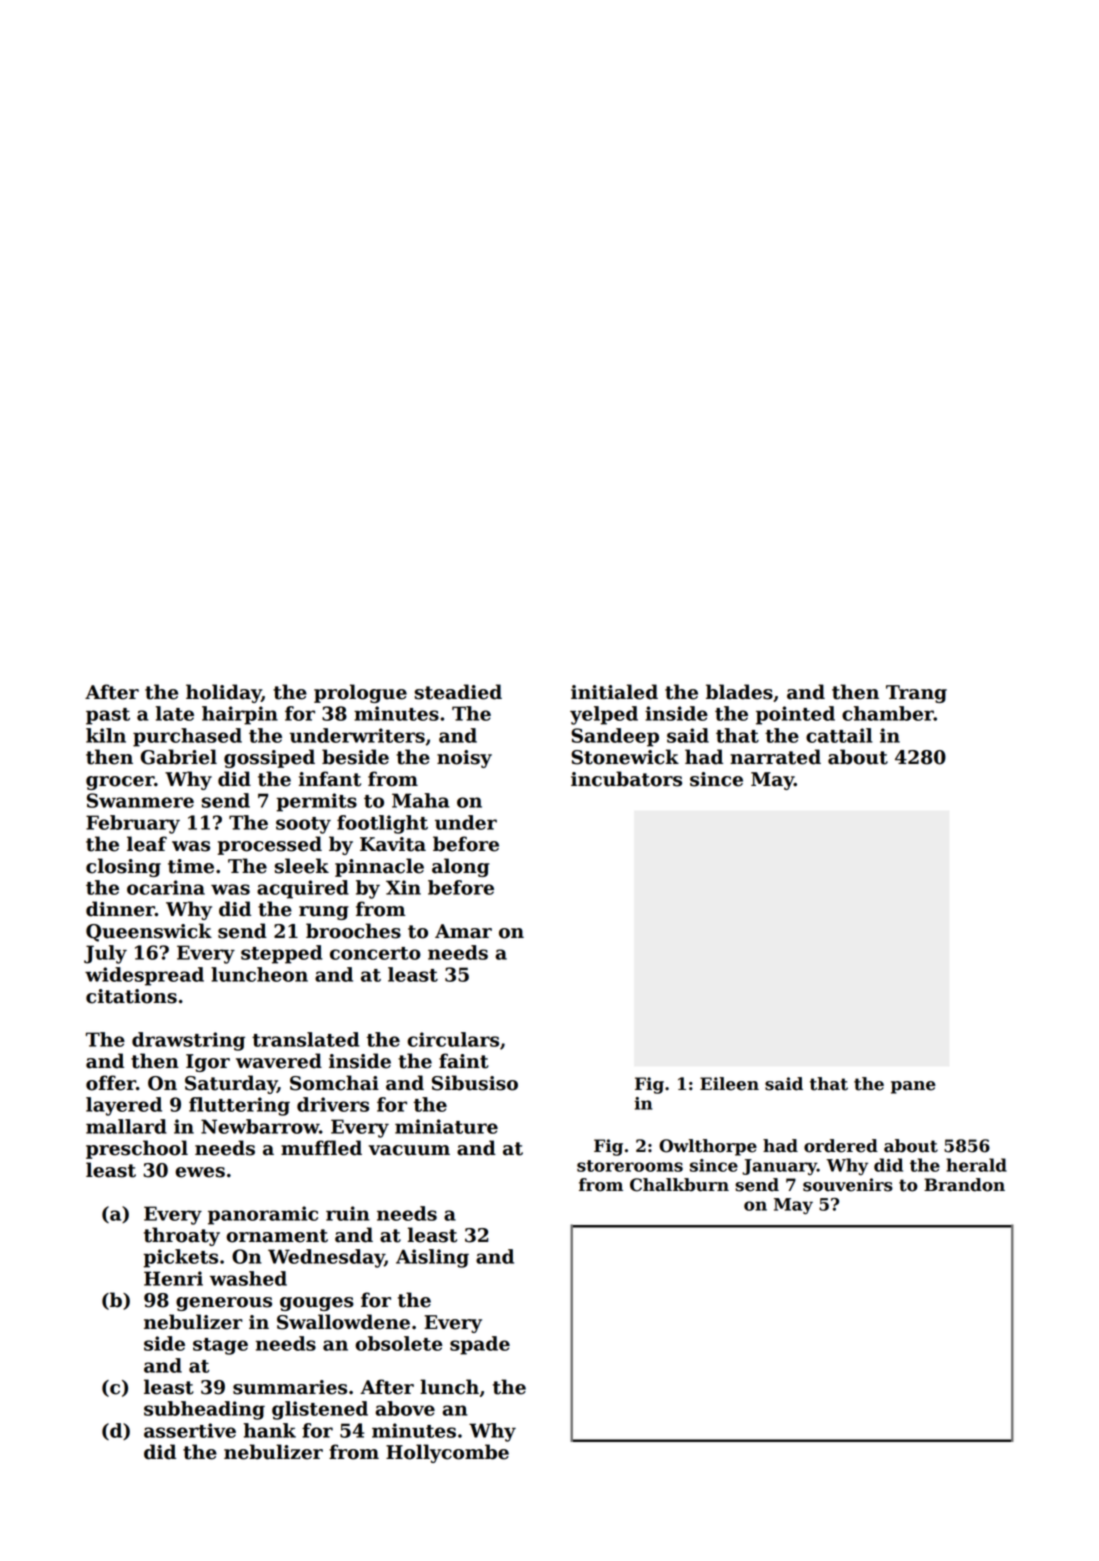  I want to click on hank, so click(269, 1430).
